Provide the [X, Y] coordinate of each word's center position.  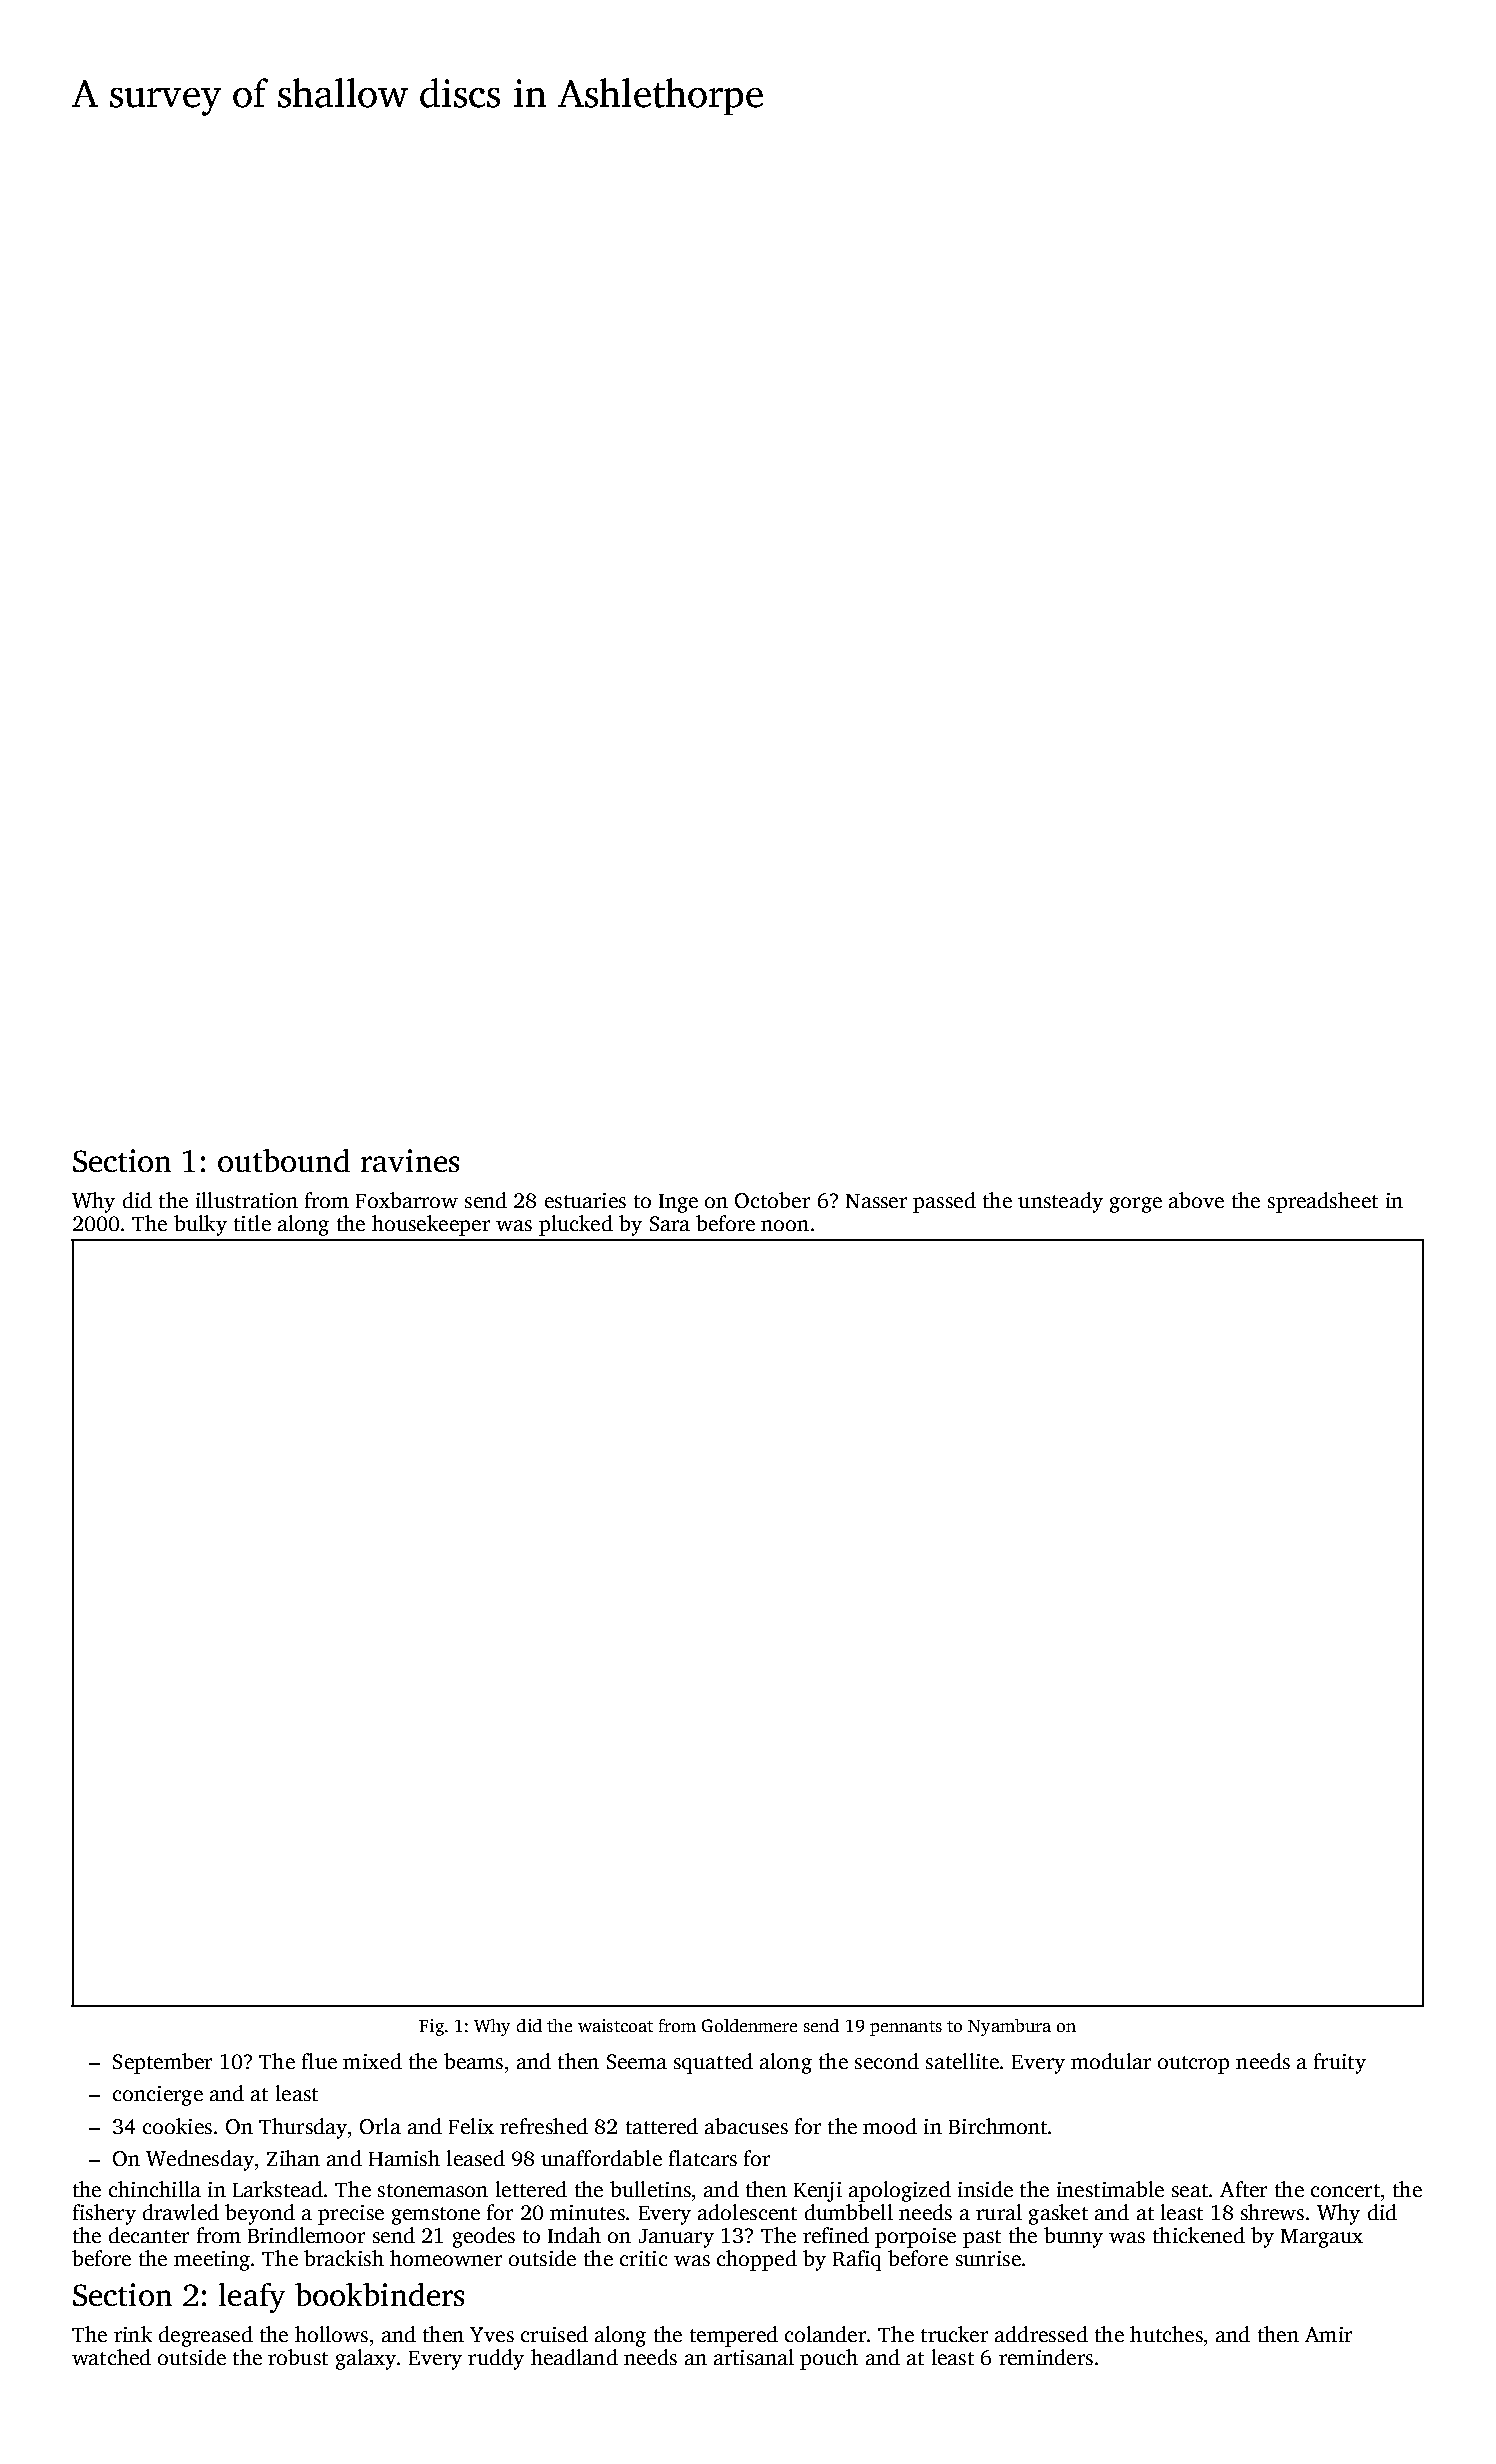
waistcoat [615, 2025]
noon [785, 1225]
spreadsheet [1323, 1202]
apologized [900, 2191]
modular [1111, 2061]
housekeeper [431, 1225]
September [162, 2063]
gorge [1136, 1205]
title [252, 1223]
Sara [670, 1223]
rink [133, 2334]
